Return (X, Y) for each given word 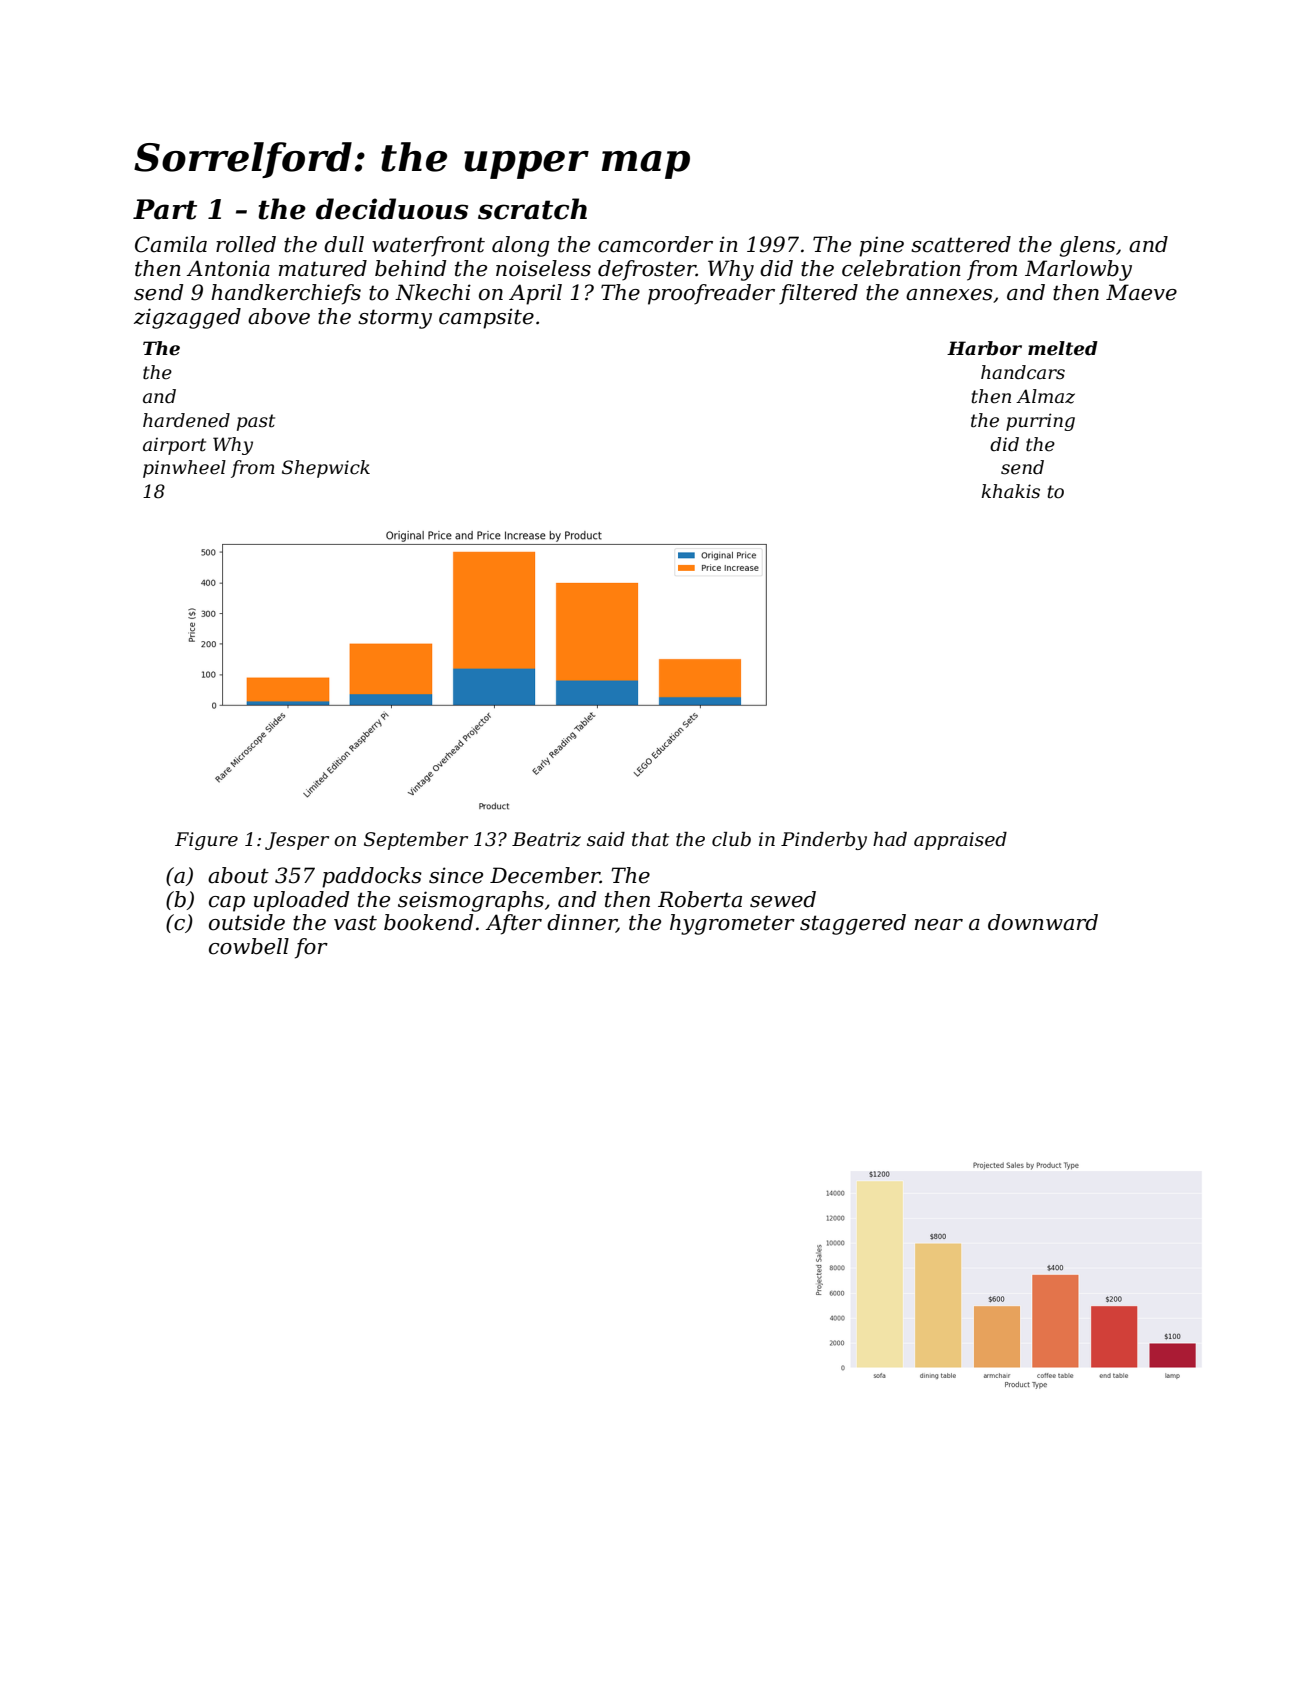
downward (1043, 922)
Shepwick (326, 469)
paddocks (372, 877)
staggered (853, 924)
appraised (960, 841)
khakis (1010, 491)
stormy (395, 319)
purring (1040, 422)
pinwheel (184, 469)
